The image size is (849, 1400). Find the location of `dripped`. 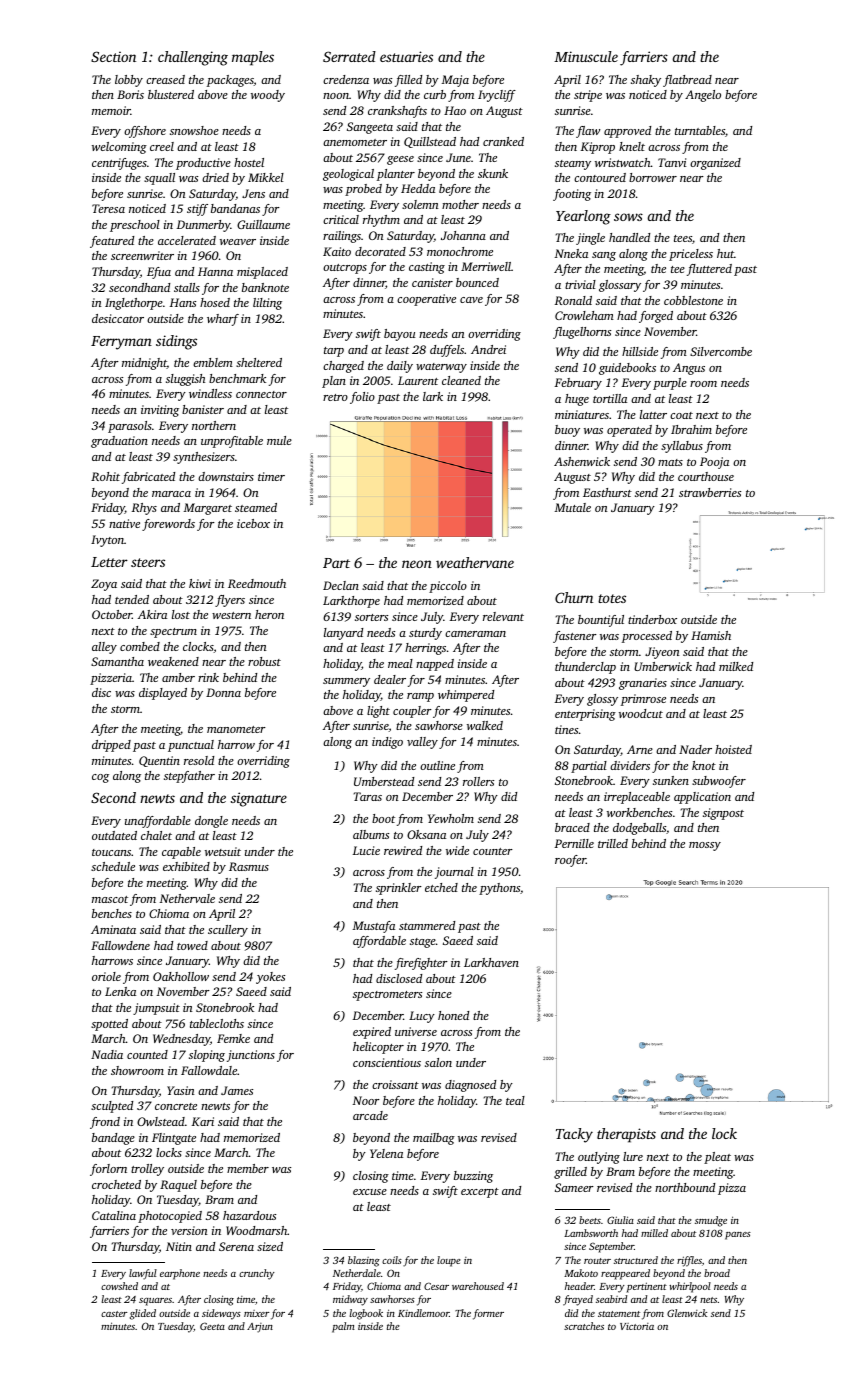

dripped is located at coordinates (111, 746).
